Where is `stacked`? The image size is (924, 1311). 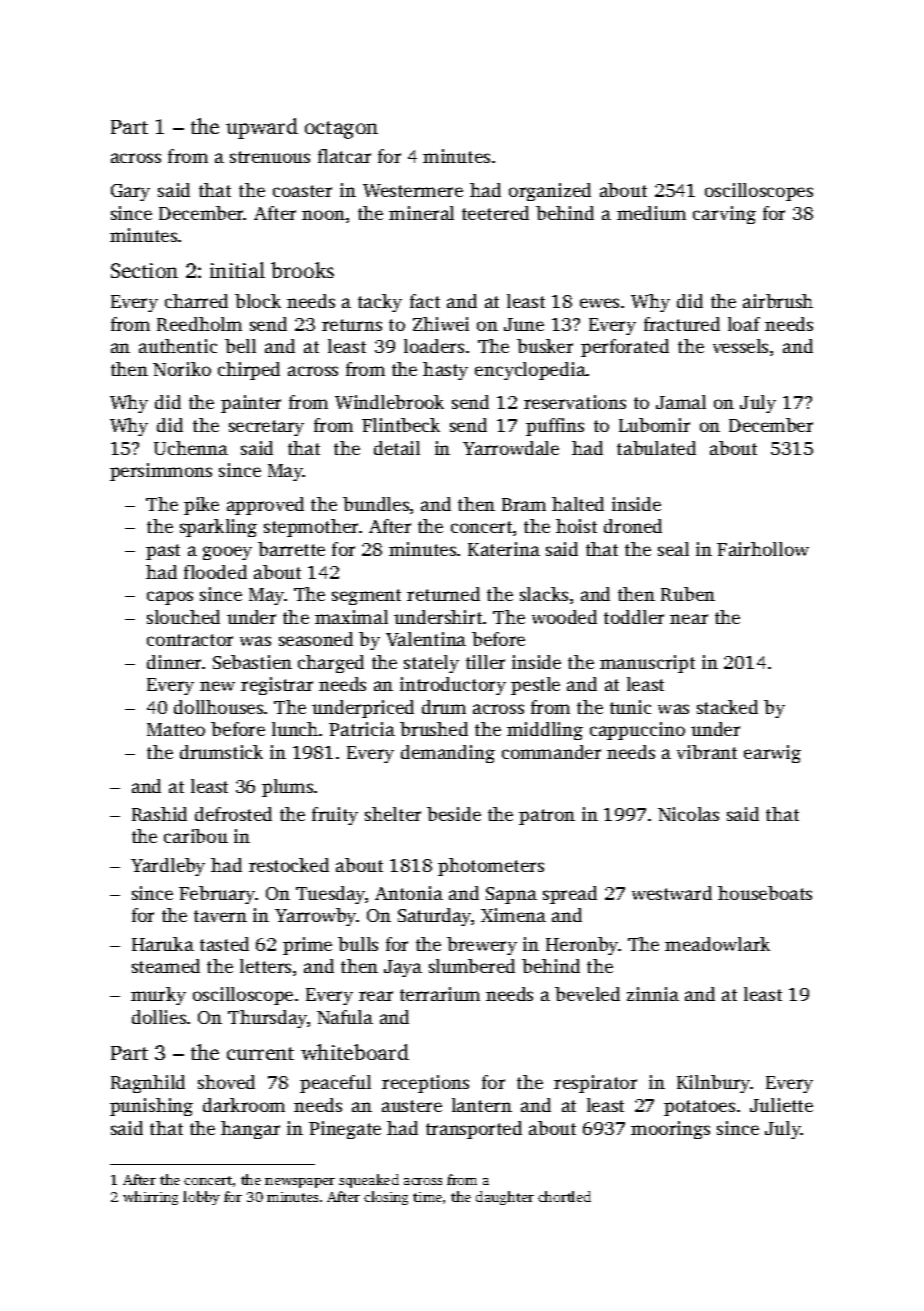 stacked is located at coordinates (727, 707).
